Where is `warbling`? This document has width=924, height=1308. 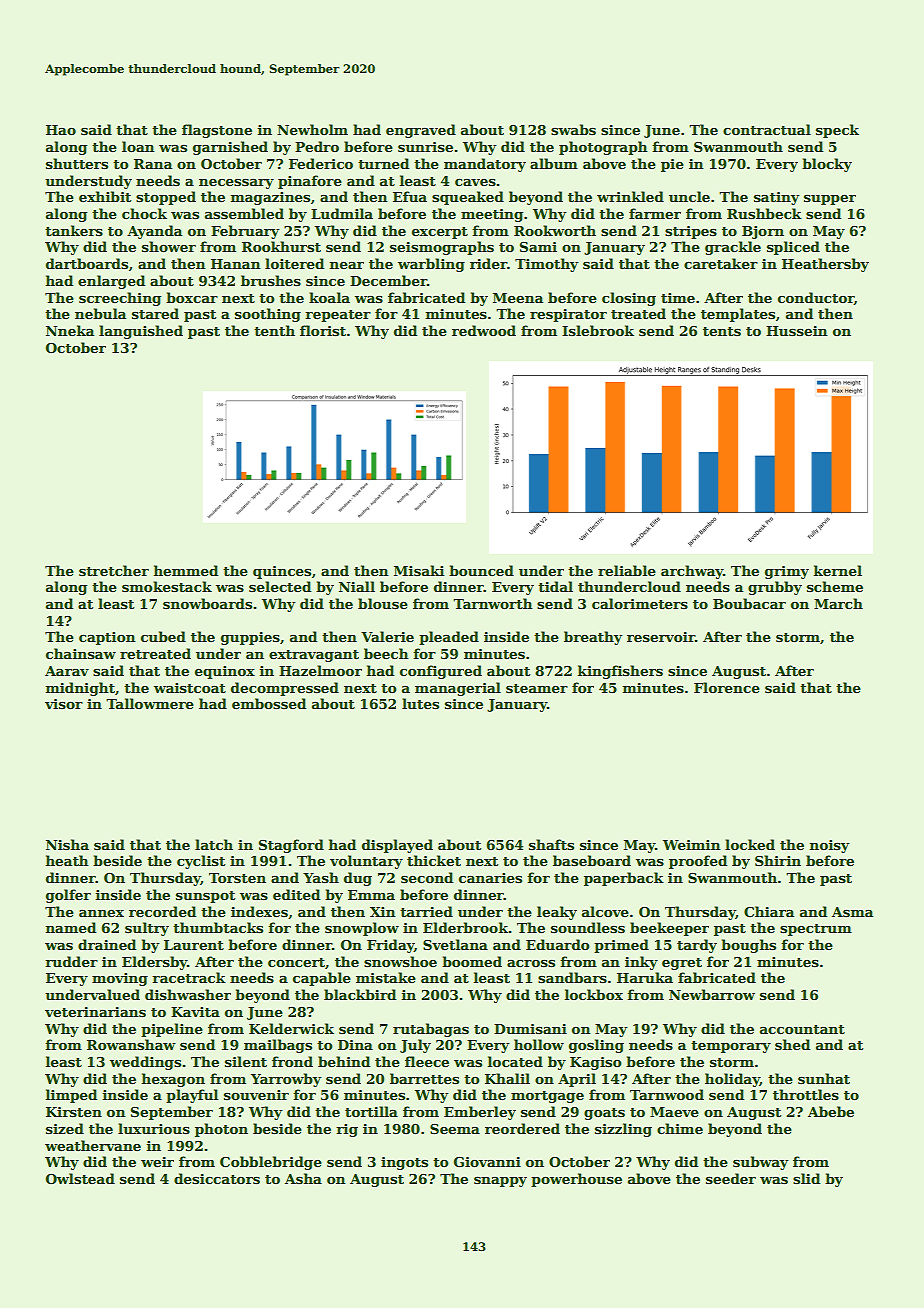 warbling is located at coordinates (431, 265).
